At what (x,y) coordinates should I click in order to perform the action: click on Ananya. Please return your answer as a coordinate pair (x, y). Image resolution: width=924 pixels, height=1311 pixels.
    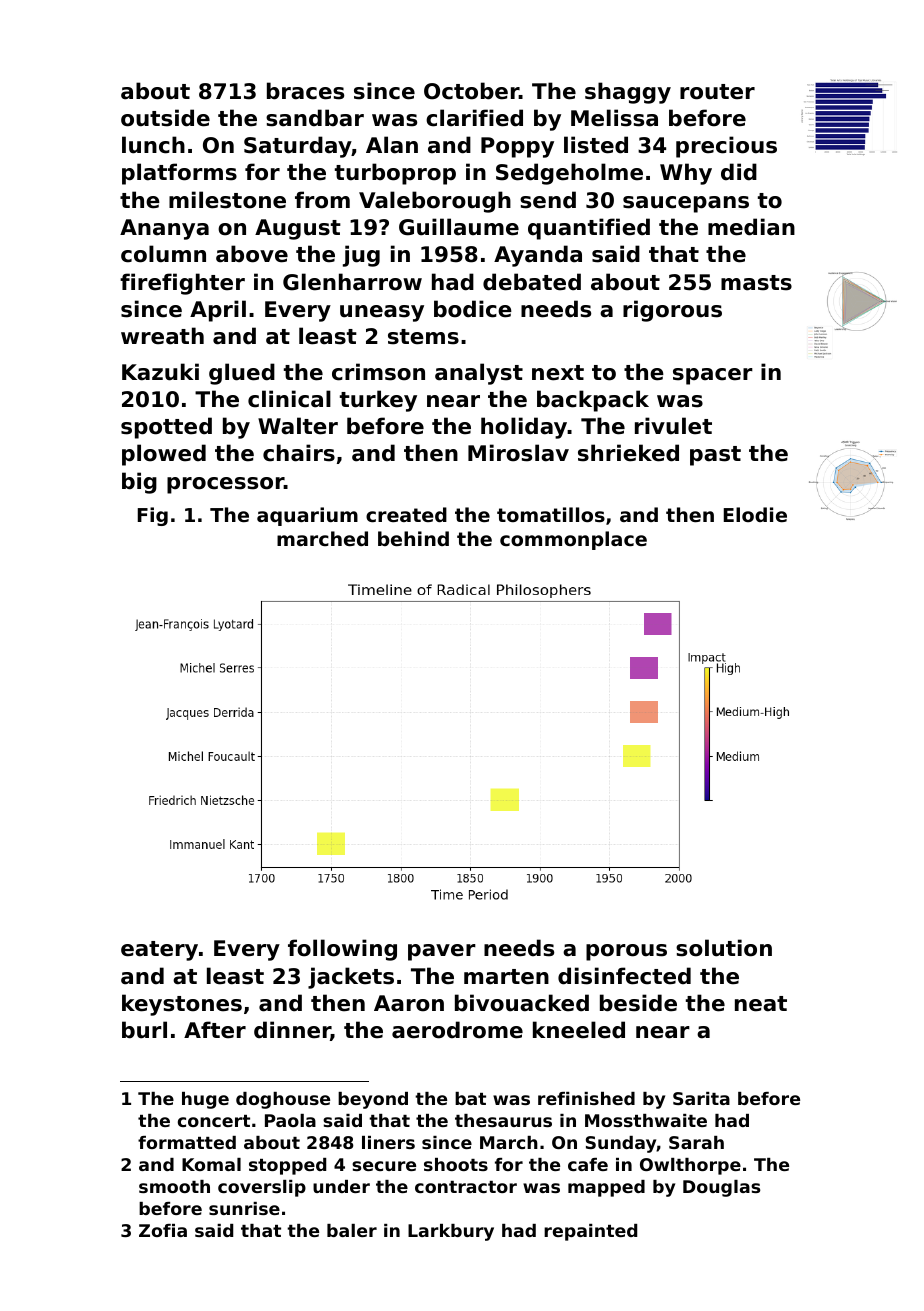
    Looking at the image, I should click on (164, 229).
